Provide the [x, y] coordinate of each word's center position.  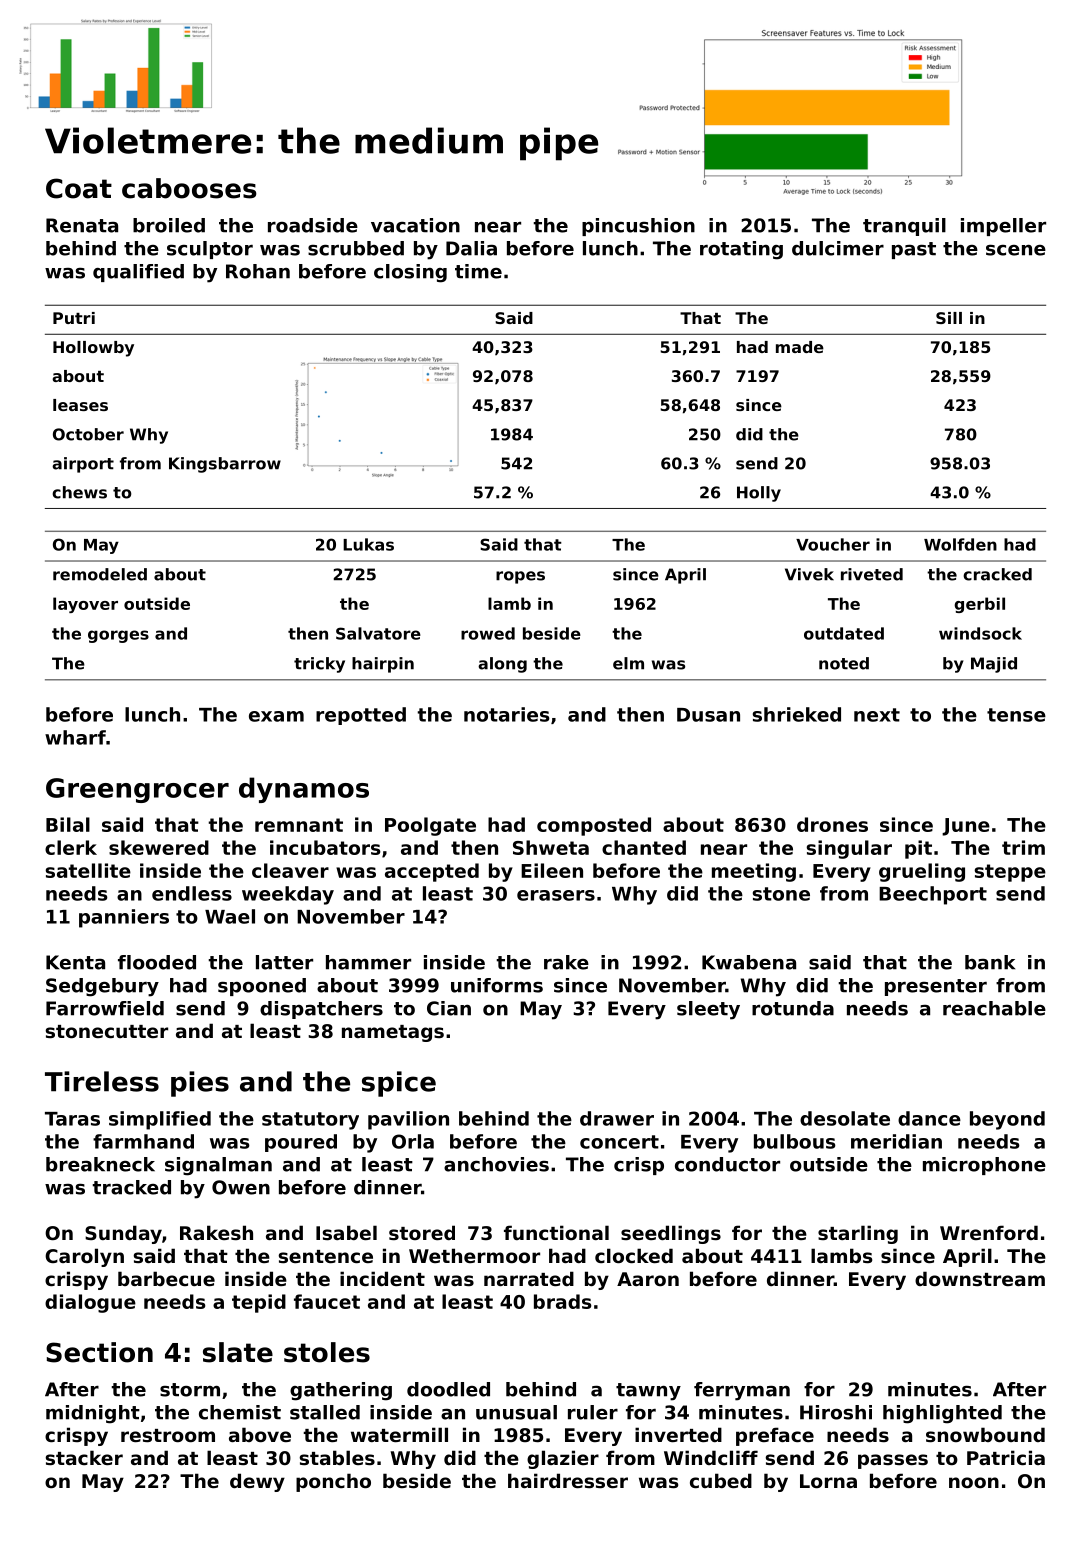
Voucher [833, 544]
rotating [741, 250]
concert [619, 1142]
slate [238, 1352]
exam [276, 716]
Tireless [102, 1081]
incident [382, 1278]
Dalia [471, 248]
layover [85, 605]
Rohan [258, 271]
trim [1023, 847]
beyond [1007, 1120]
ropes [520, 577]
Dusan [708, 715]
